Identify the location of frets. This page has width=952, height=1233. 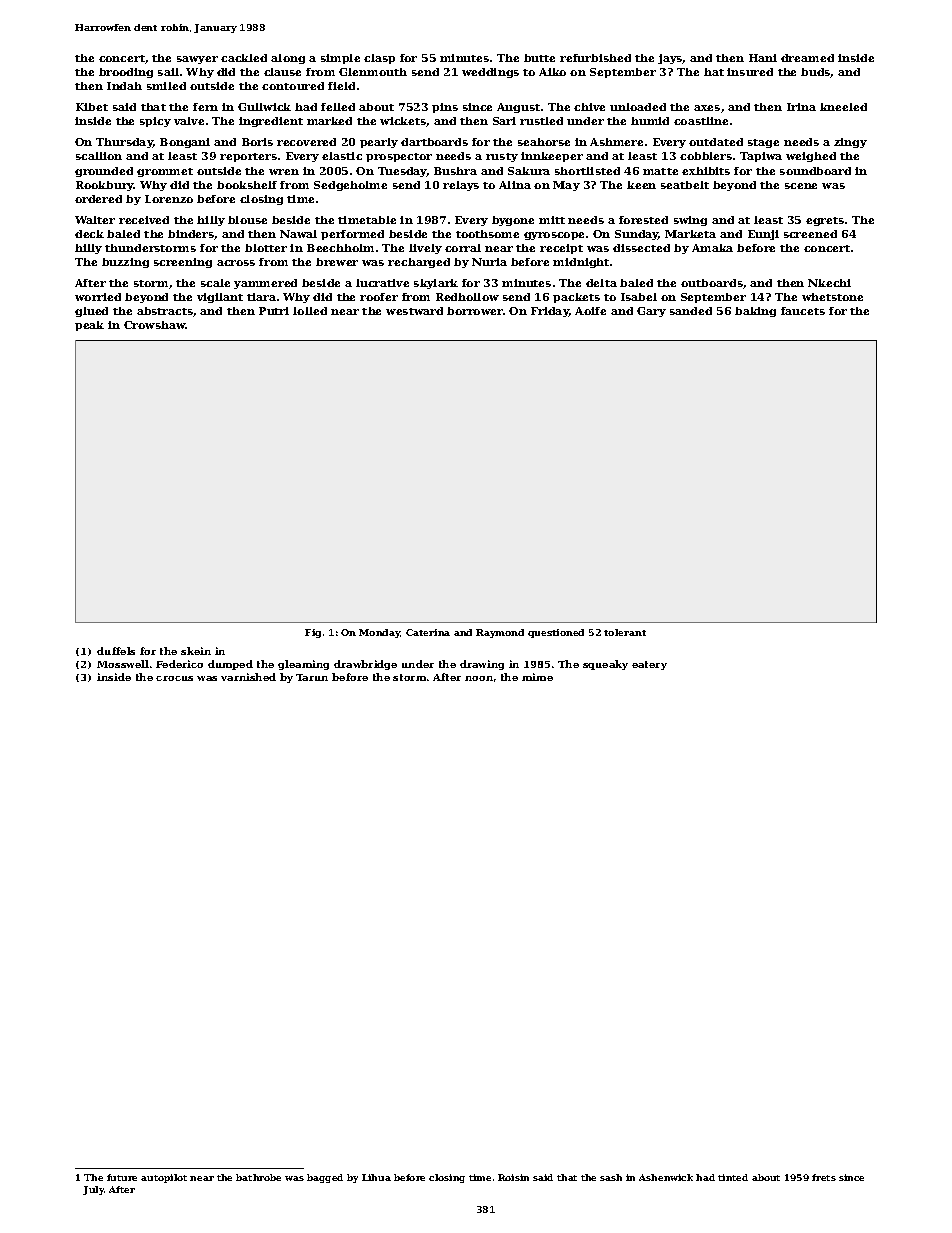
(824, 1177).
